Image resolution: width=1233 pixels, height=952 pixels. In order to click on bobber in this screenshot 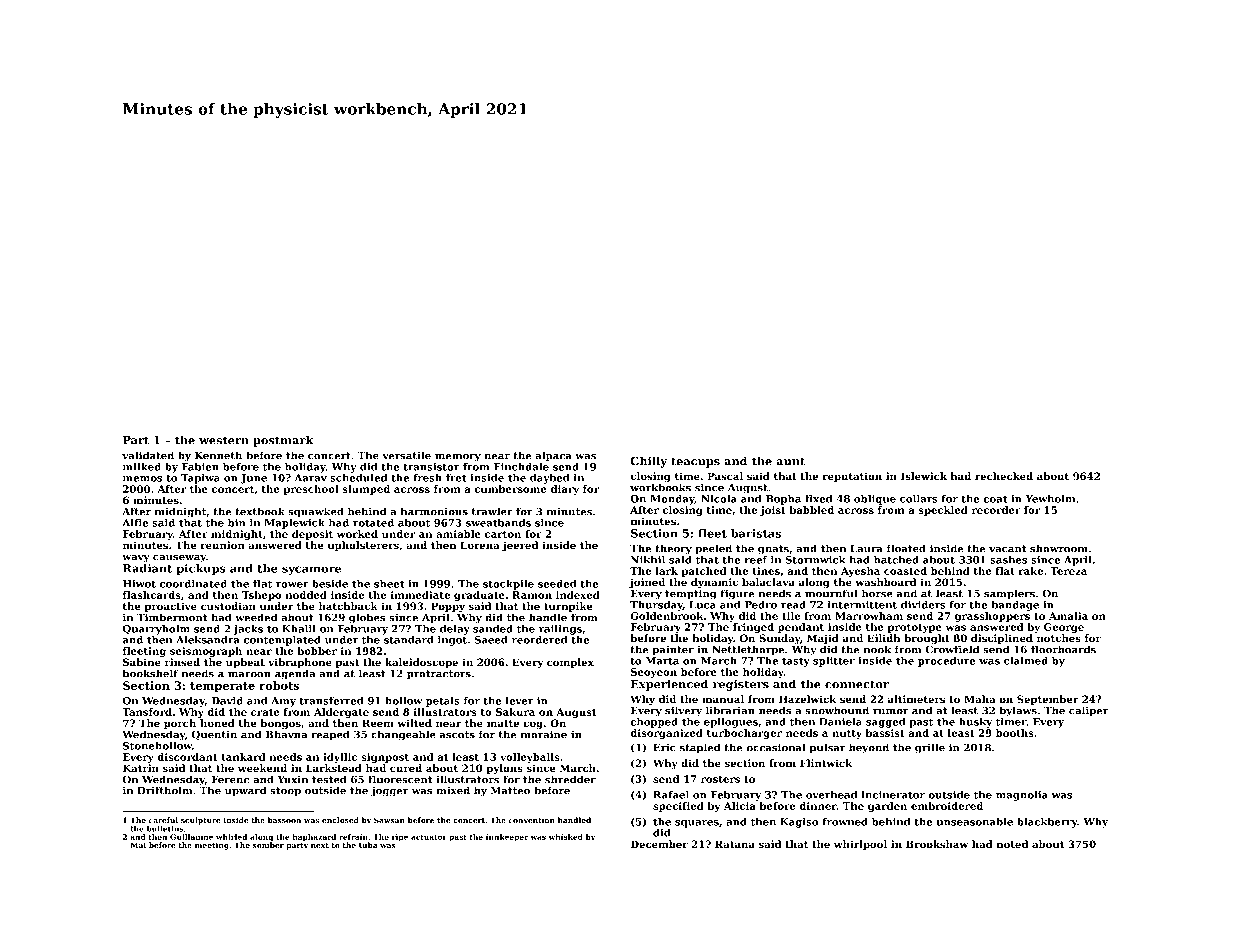, I will do `click(317, 651)`.
